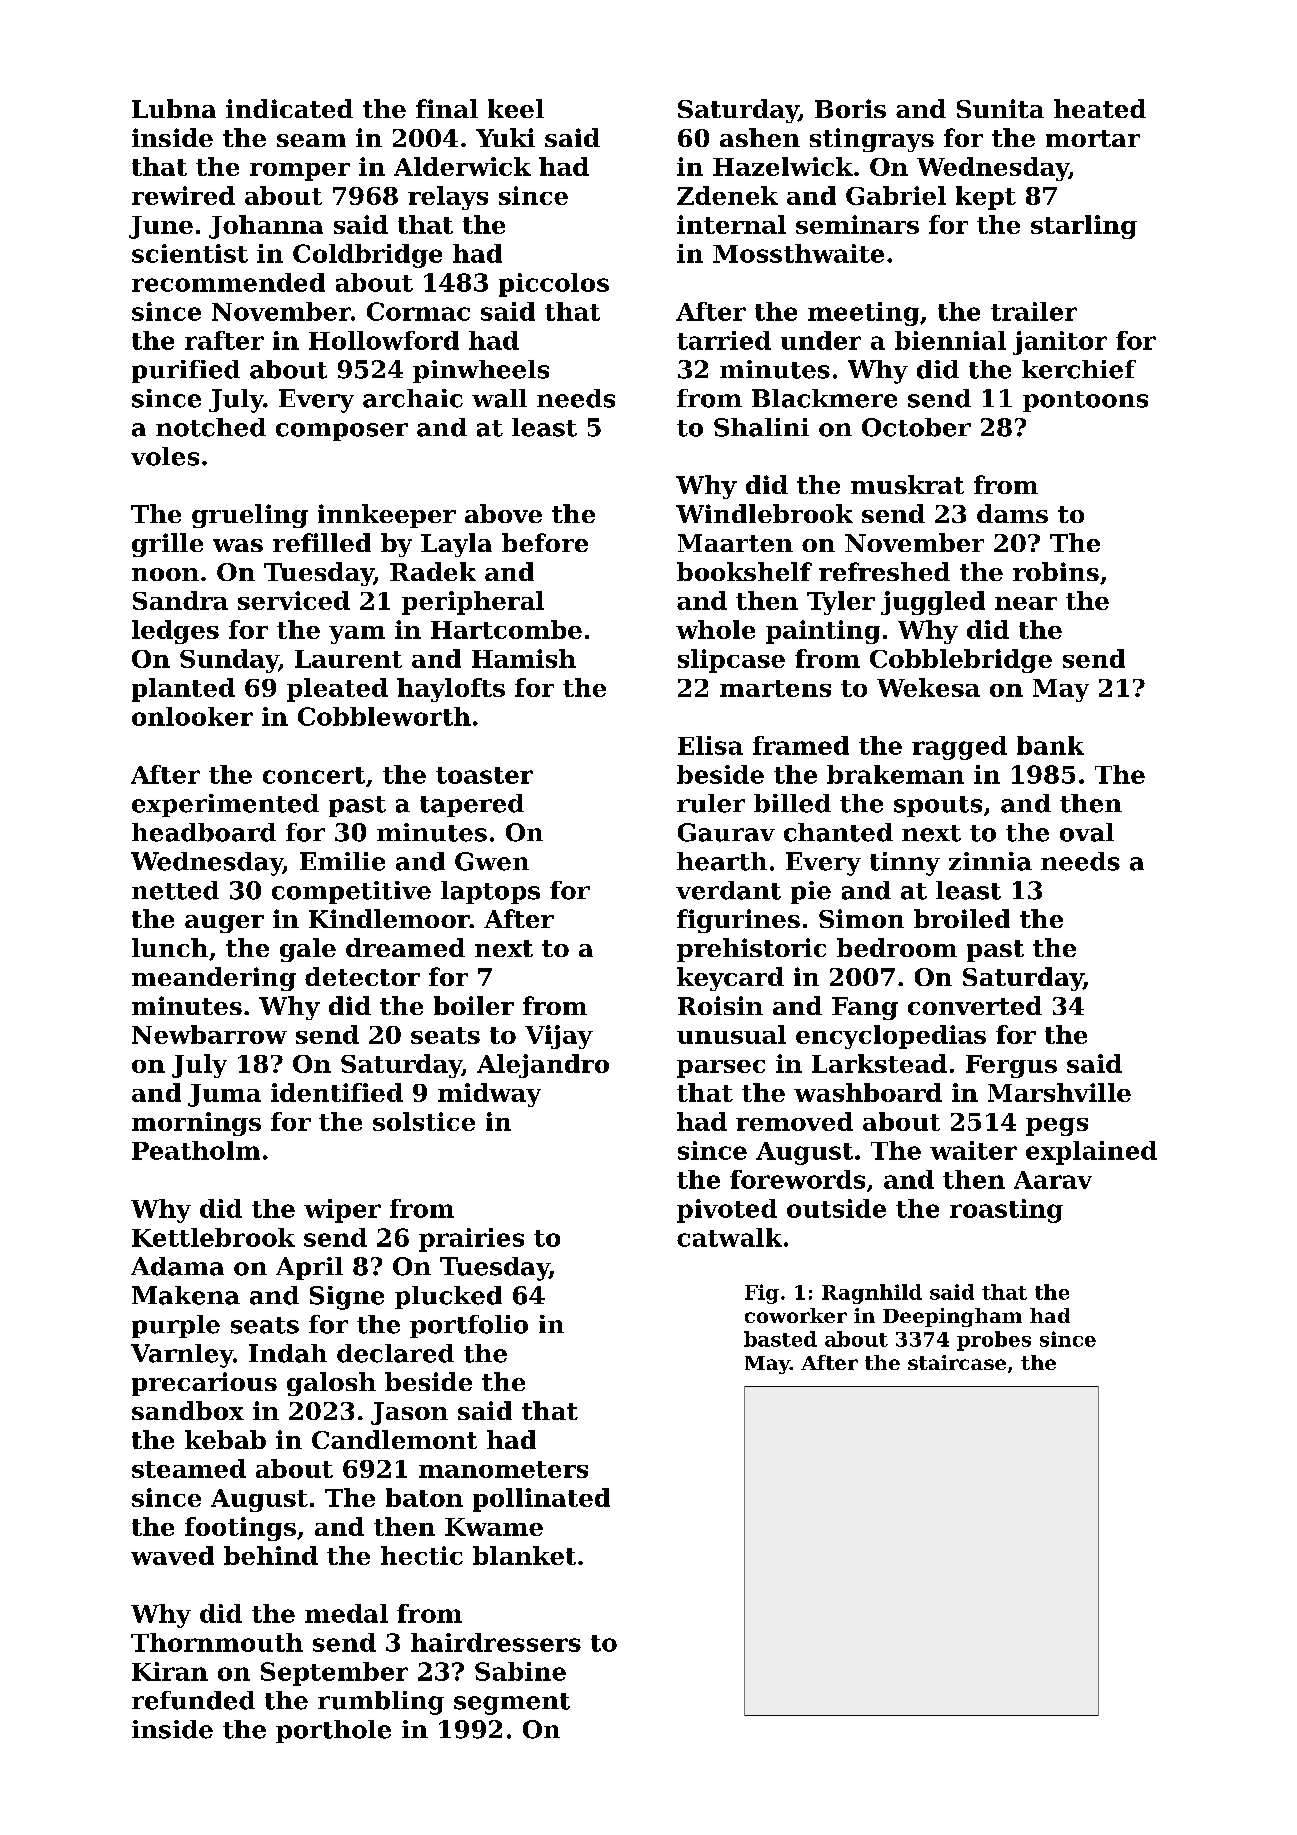 Image resolution: width=1297 pixels, height=1835 pixels. I want to click on probes, so click(994, 1341).
